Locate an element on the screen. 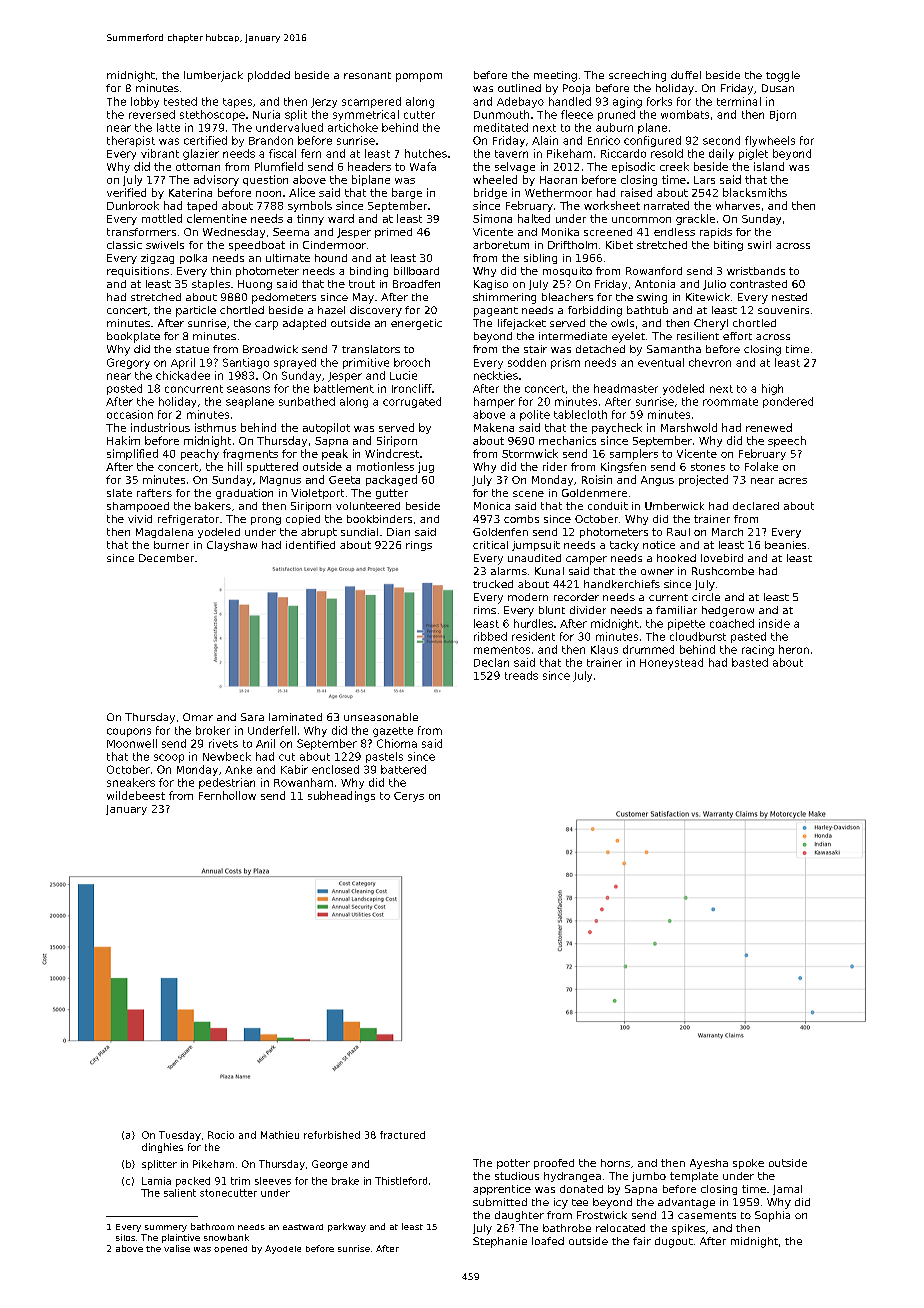 The height and width of the screenshot is (1308, 924). Cerys is located at coordinates (409, 797).
